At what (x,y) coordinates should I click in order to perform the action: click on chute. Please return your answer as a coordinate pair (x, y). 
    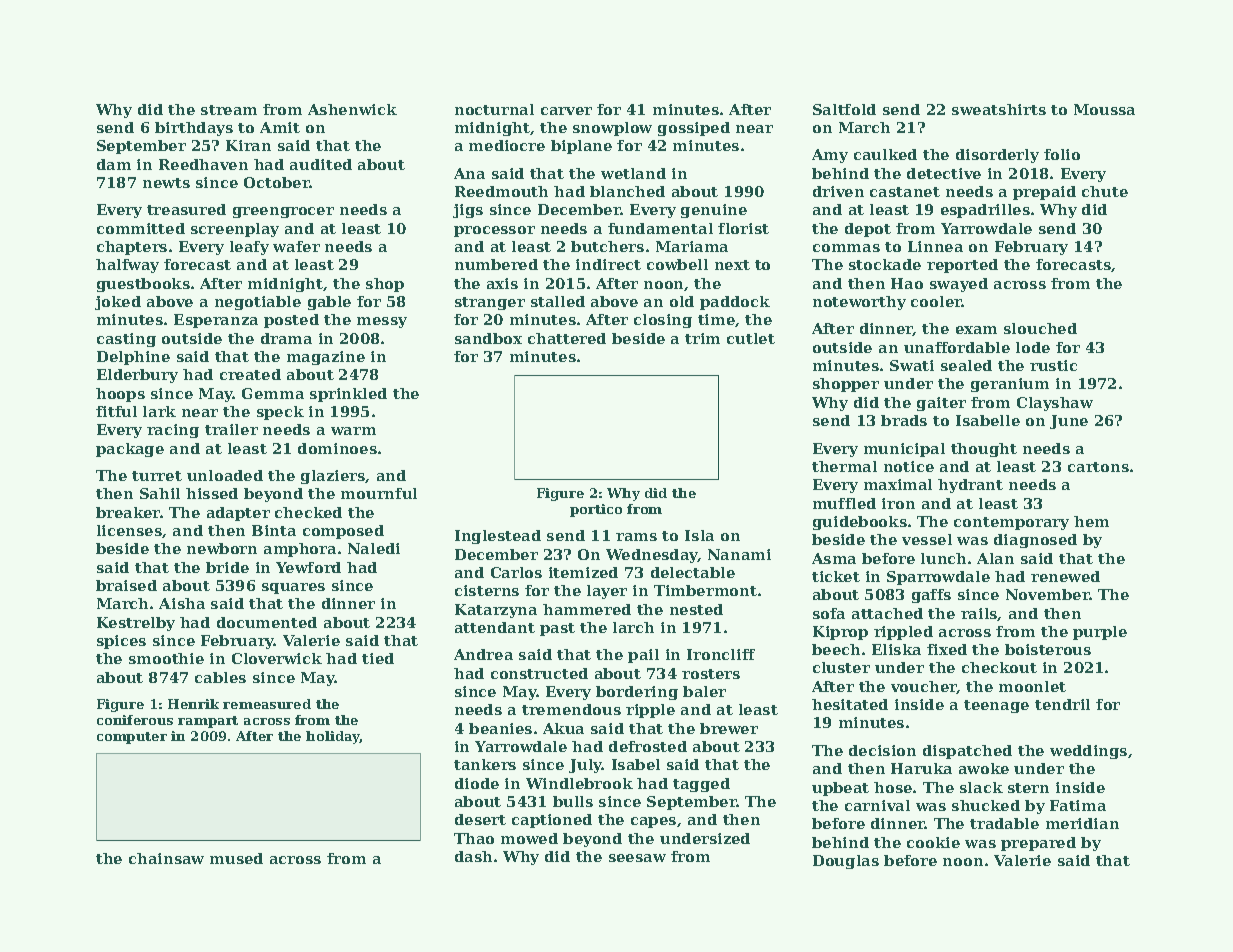
    Looking at the image, I should click on (1105, 191).
